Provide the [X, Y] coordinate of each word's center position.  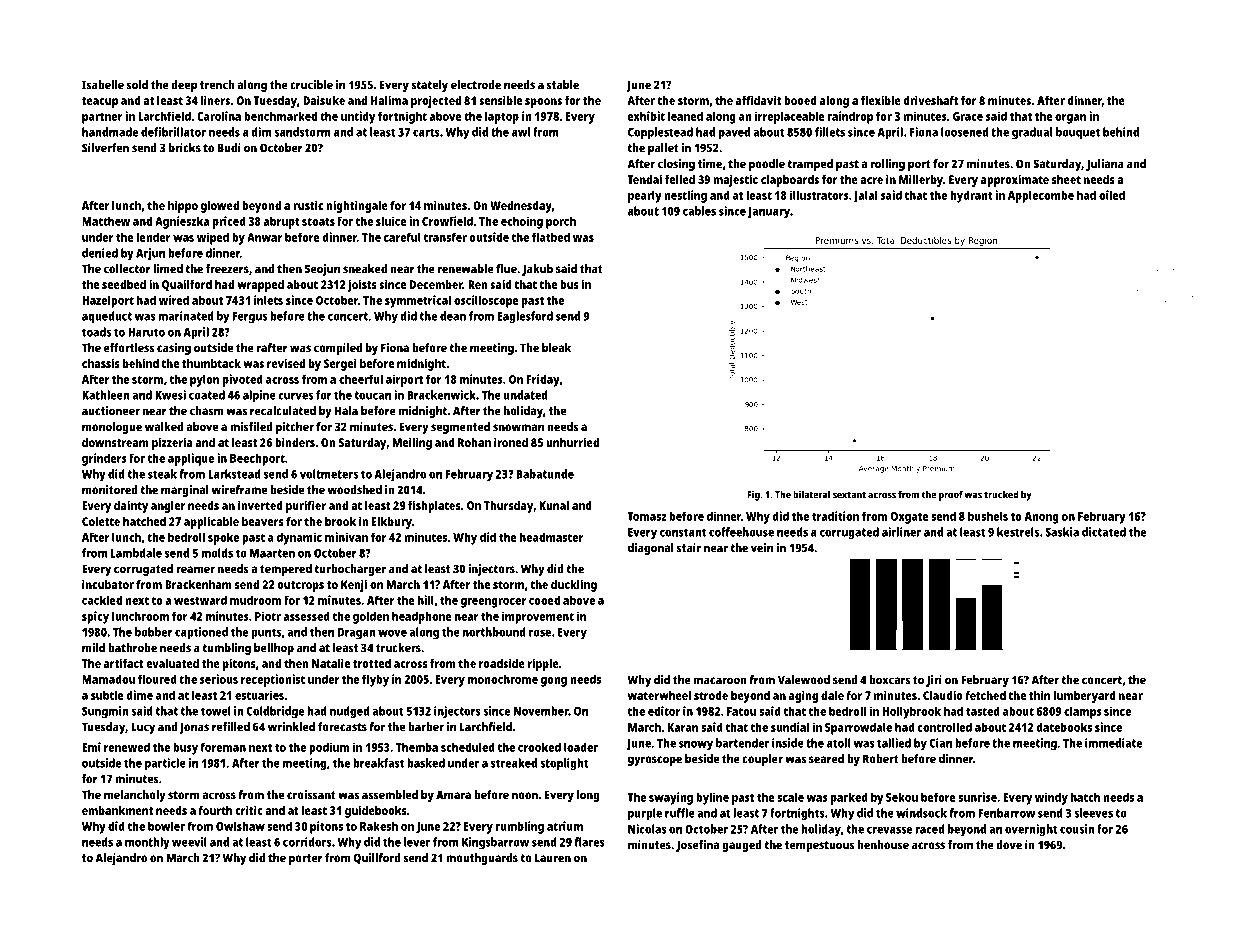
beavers [263, 521]
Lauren [553, 858]
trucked [1001, 494]
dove [1009, 845]
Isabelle [103, 85]
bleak [556, 348]
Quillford [377, 859]
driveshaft [930, 100]
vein [762, 548]
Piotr [268, 616]
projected [436, 101]
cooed [544, 600]
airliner [901, 532]
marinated [186, 316]
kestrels [1018, 532]
